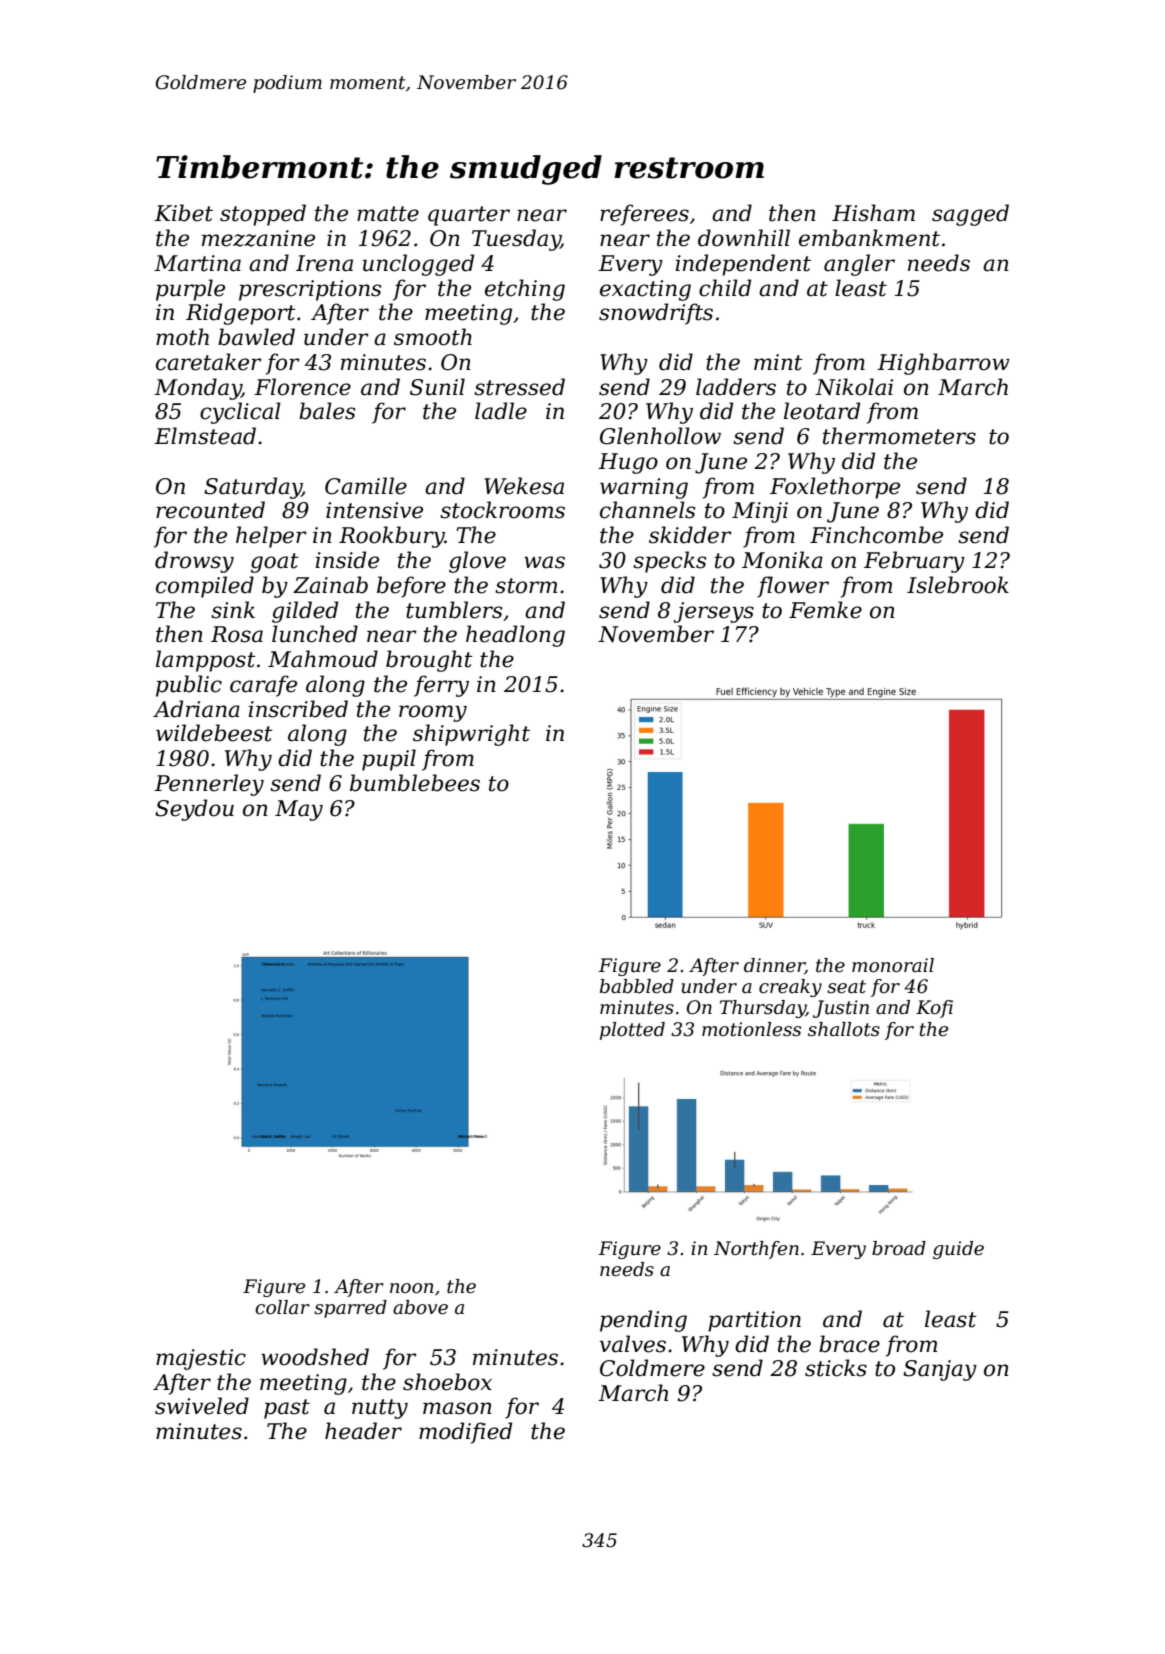 The width and height of the document is (1165, 1654). I want to click on babbled, so click(637, 986).
